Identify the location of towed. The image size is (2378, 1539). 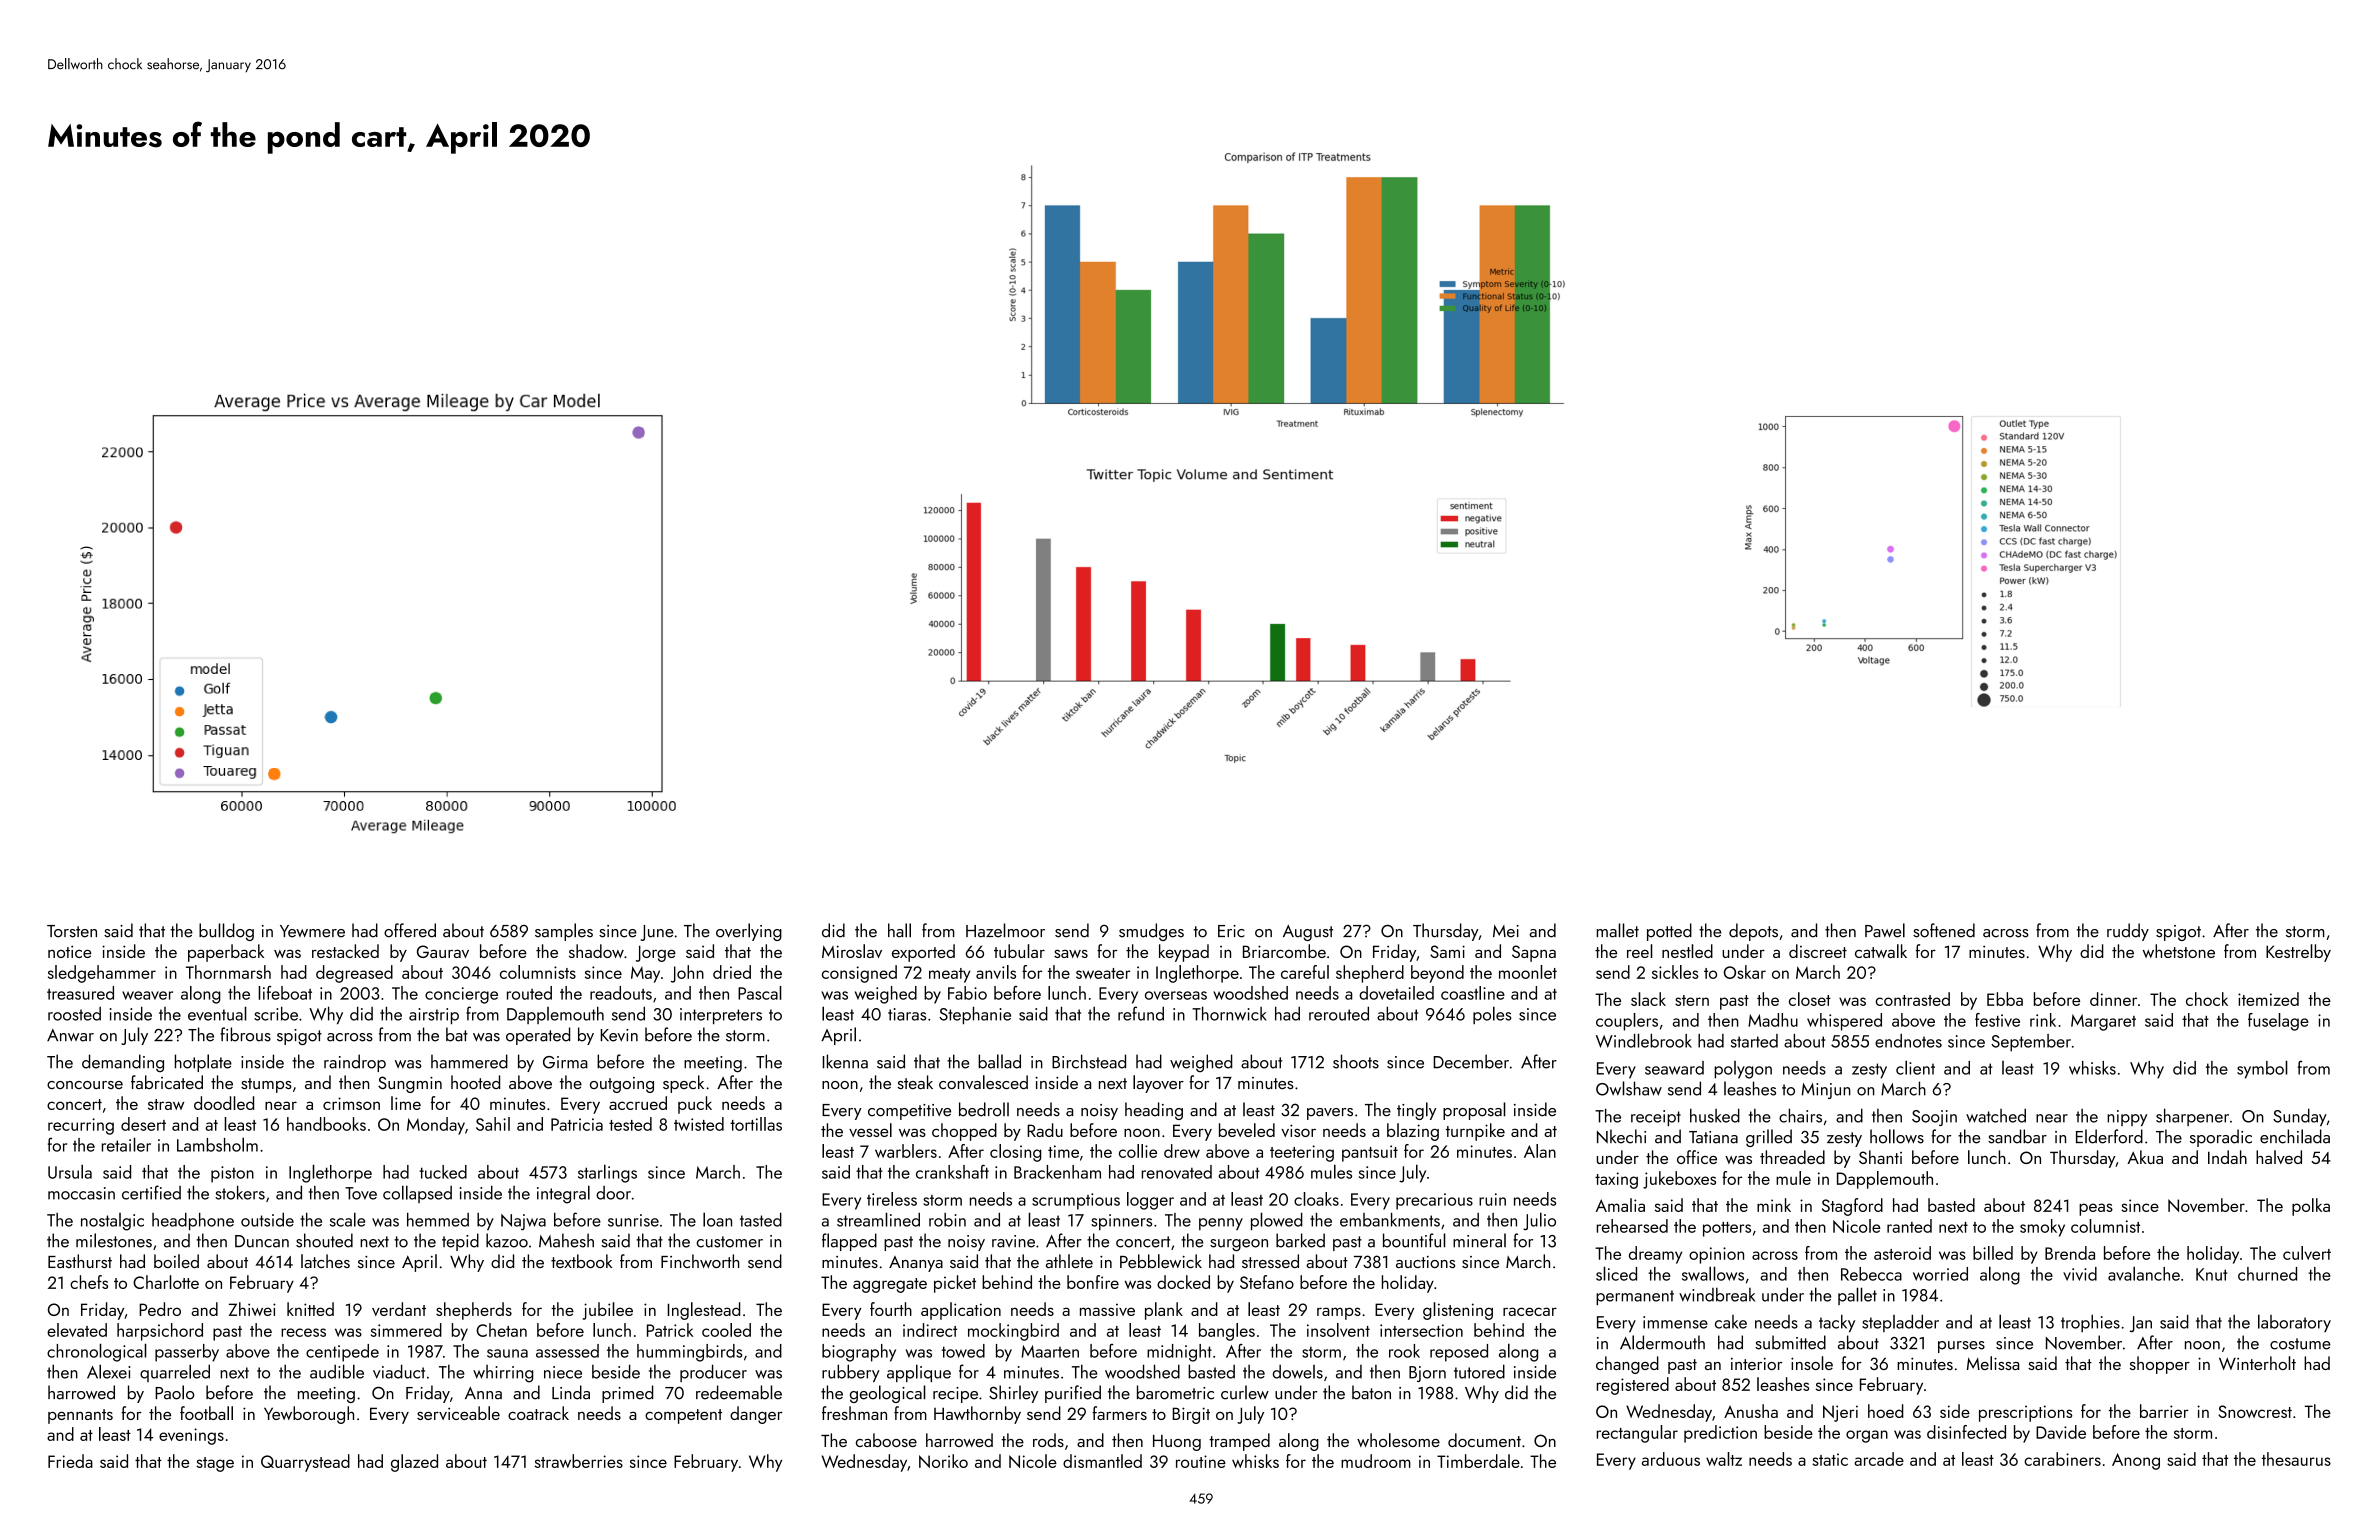
(963, 1351).
